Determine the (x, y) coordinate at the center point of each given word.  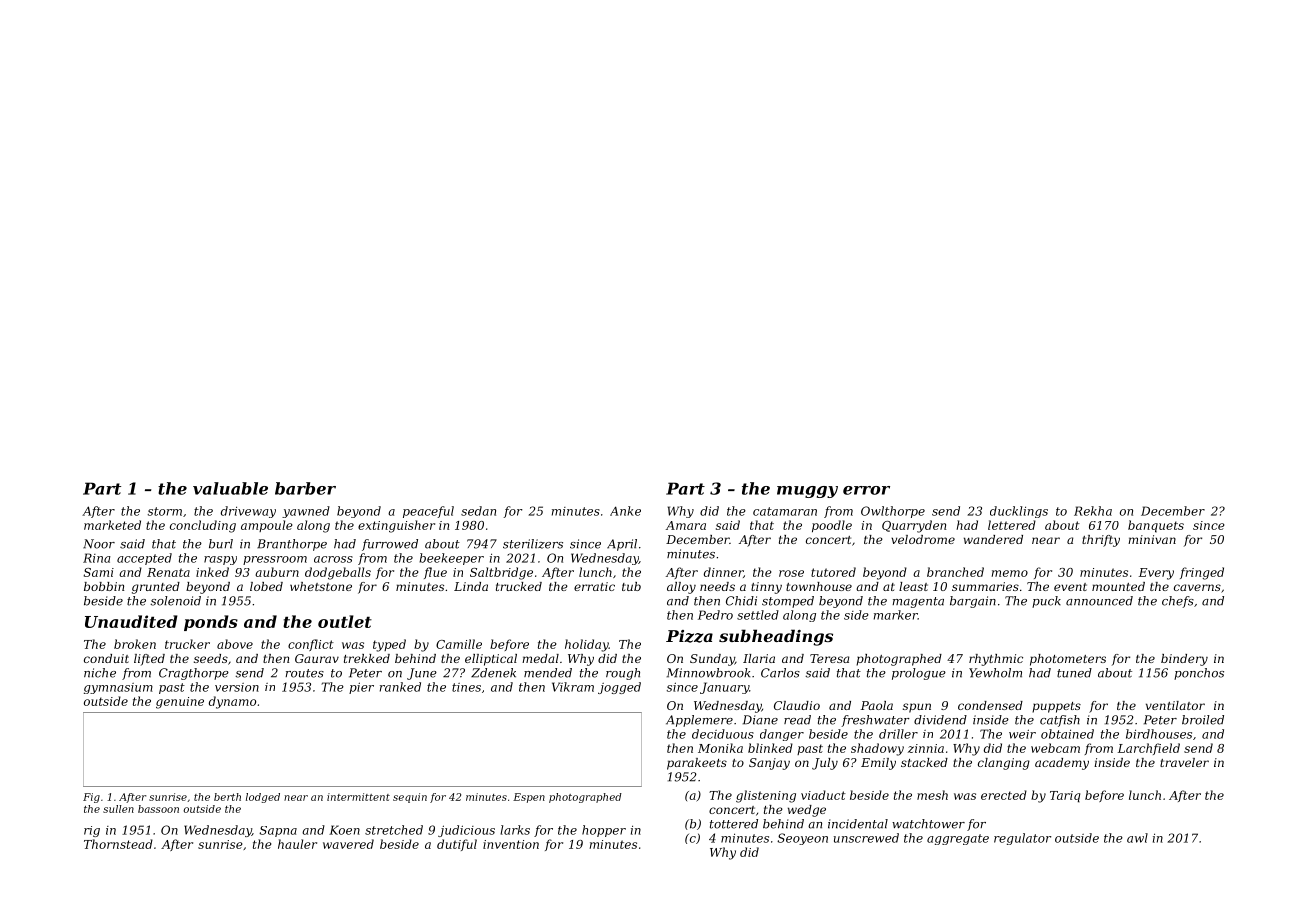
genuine (180, 703)
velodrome (923, 539)
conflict (311, 645)
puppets (1056, 707)
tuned (1074, 673)
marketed (112, 525)
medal (540, 658)
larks (515, 830)
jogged (619, 688)
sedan (478, 511)
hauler (297, 844)
